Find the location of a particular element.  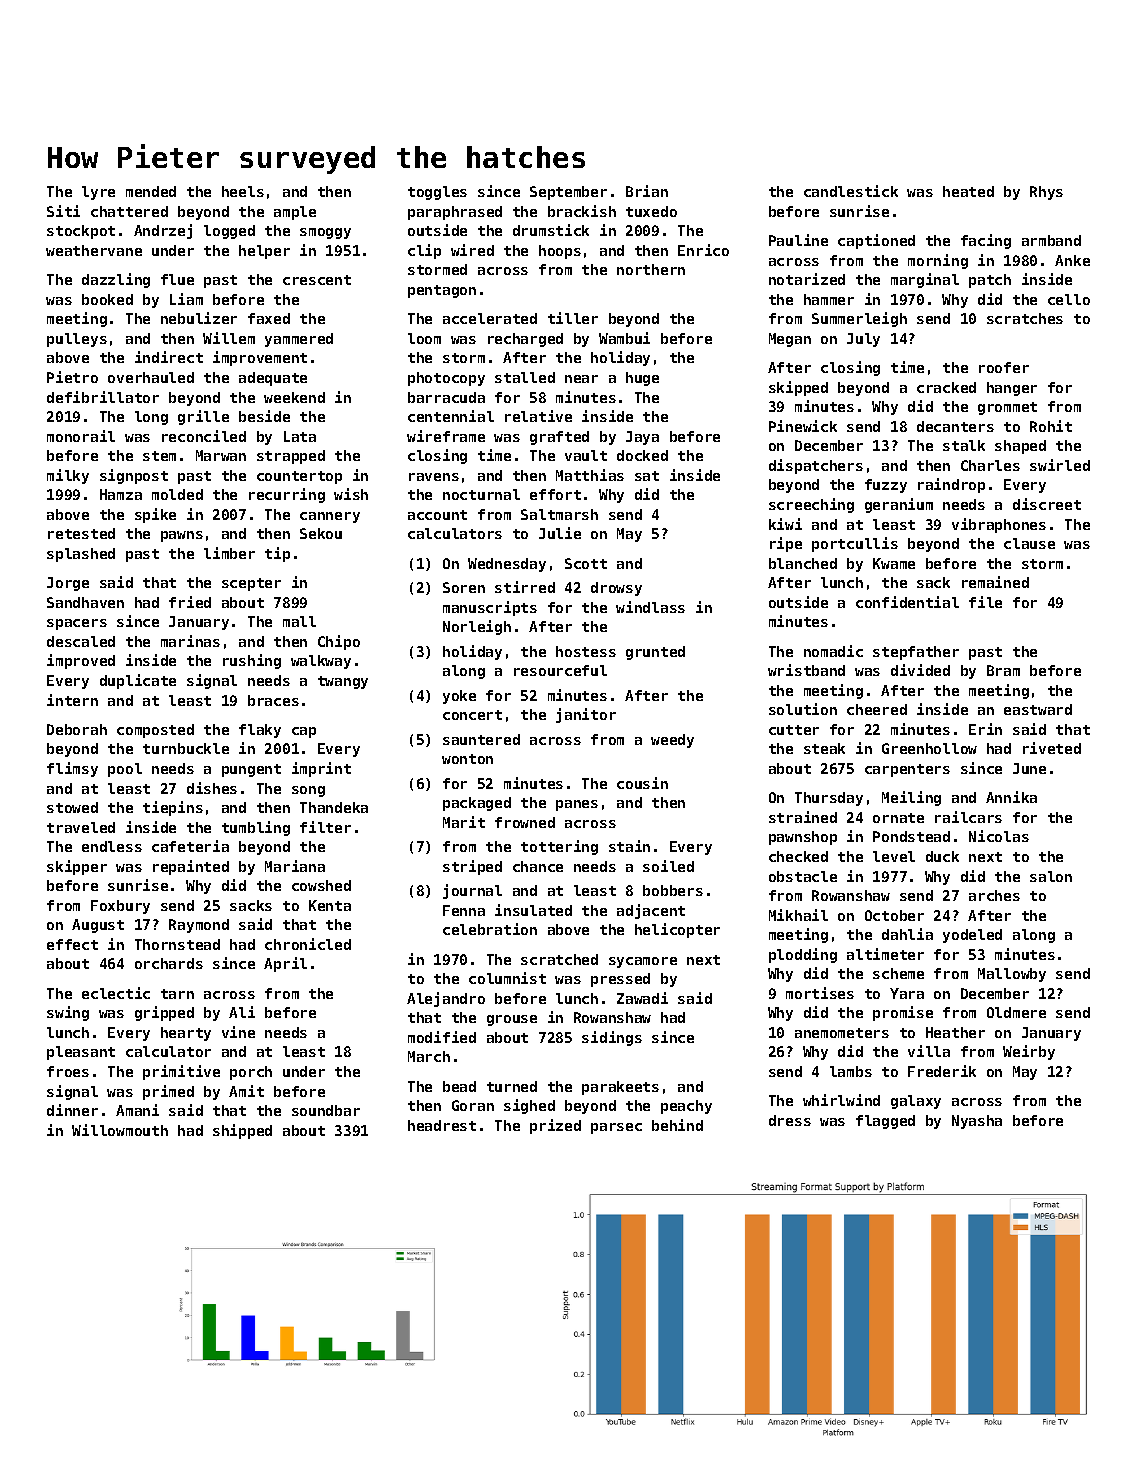

Brian is located at coordinates (647, 191).
